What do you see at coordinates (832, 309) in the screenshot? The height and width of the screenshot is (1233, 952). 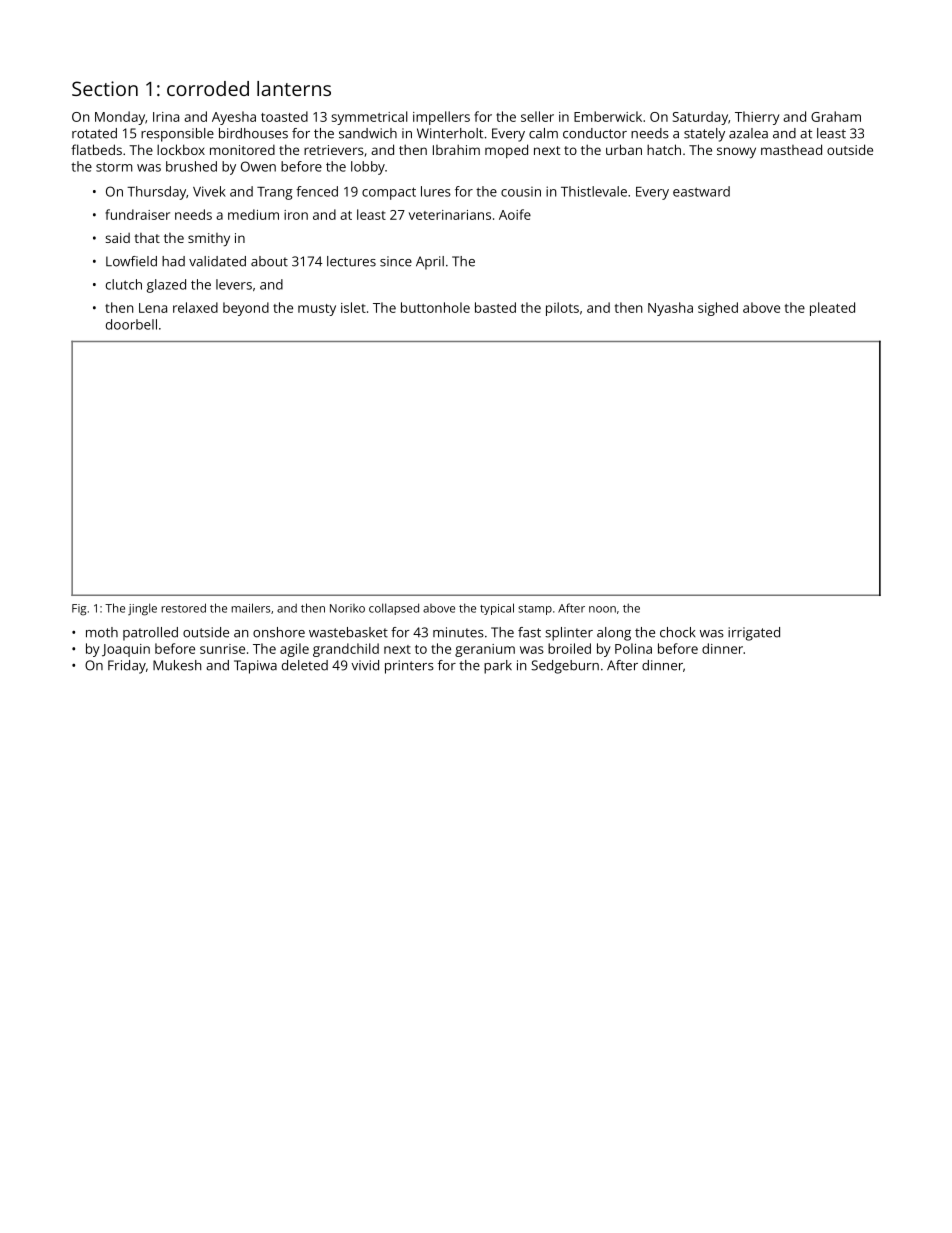 I see `pleated` at bounding box center [832, 309].
